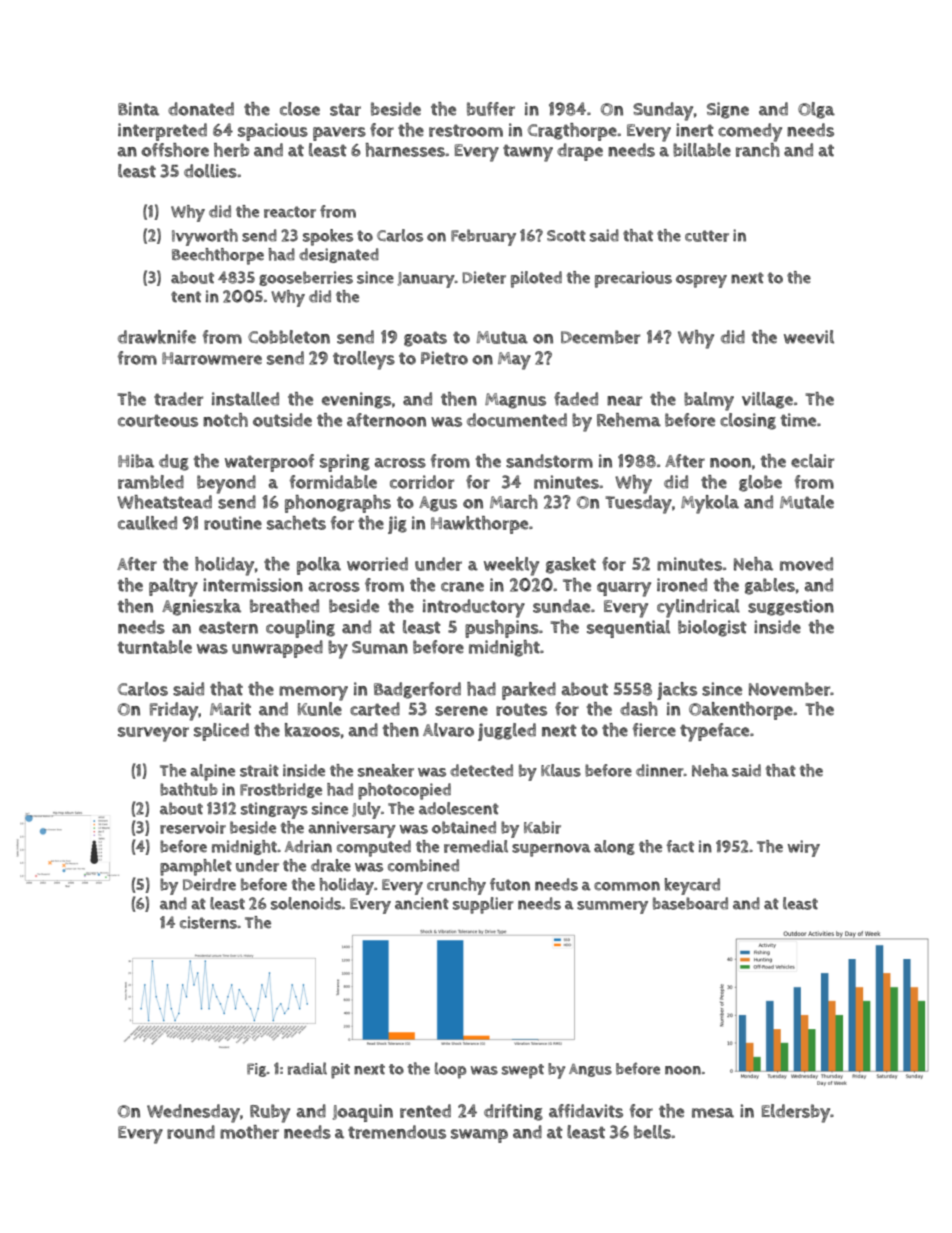  What do you see at coordinates (712, 628) in the page?
I see `biologist` at bounding box center [712, 628].
